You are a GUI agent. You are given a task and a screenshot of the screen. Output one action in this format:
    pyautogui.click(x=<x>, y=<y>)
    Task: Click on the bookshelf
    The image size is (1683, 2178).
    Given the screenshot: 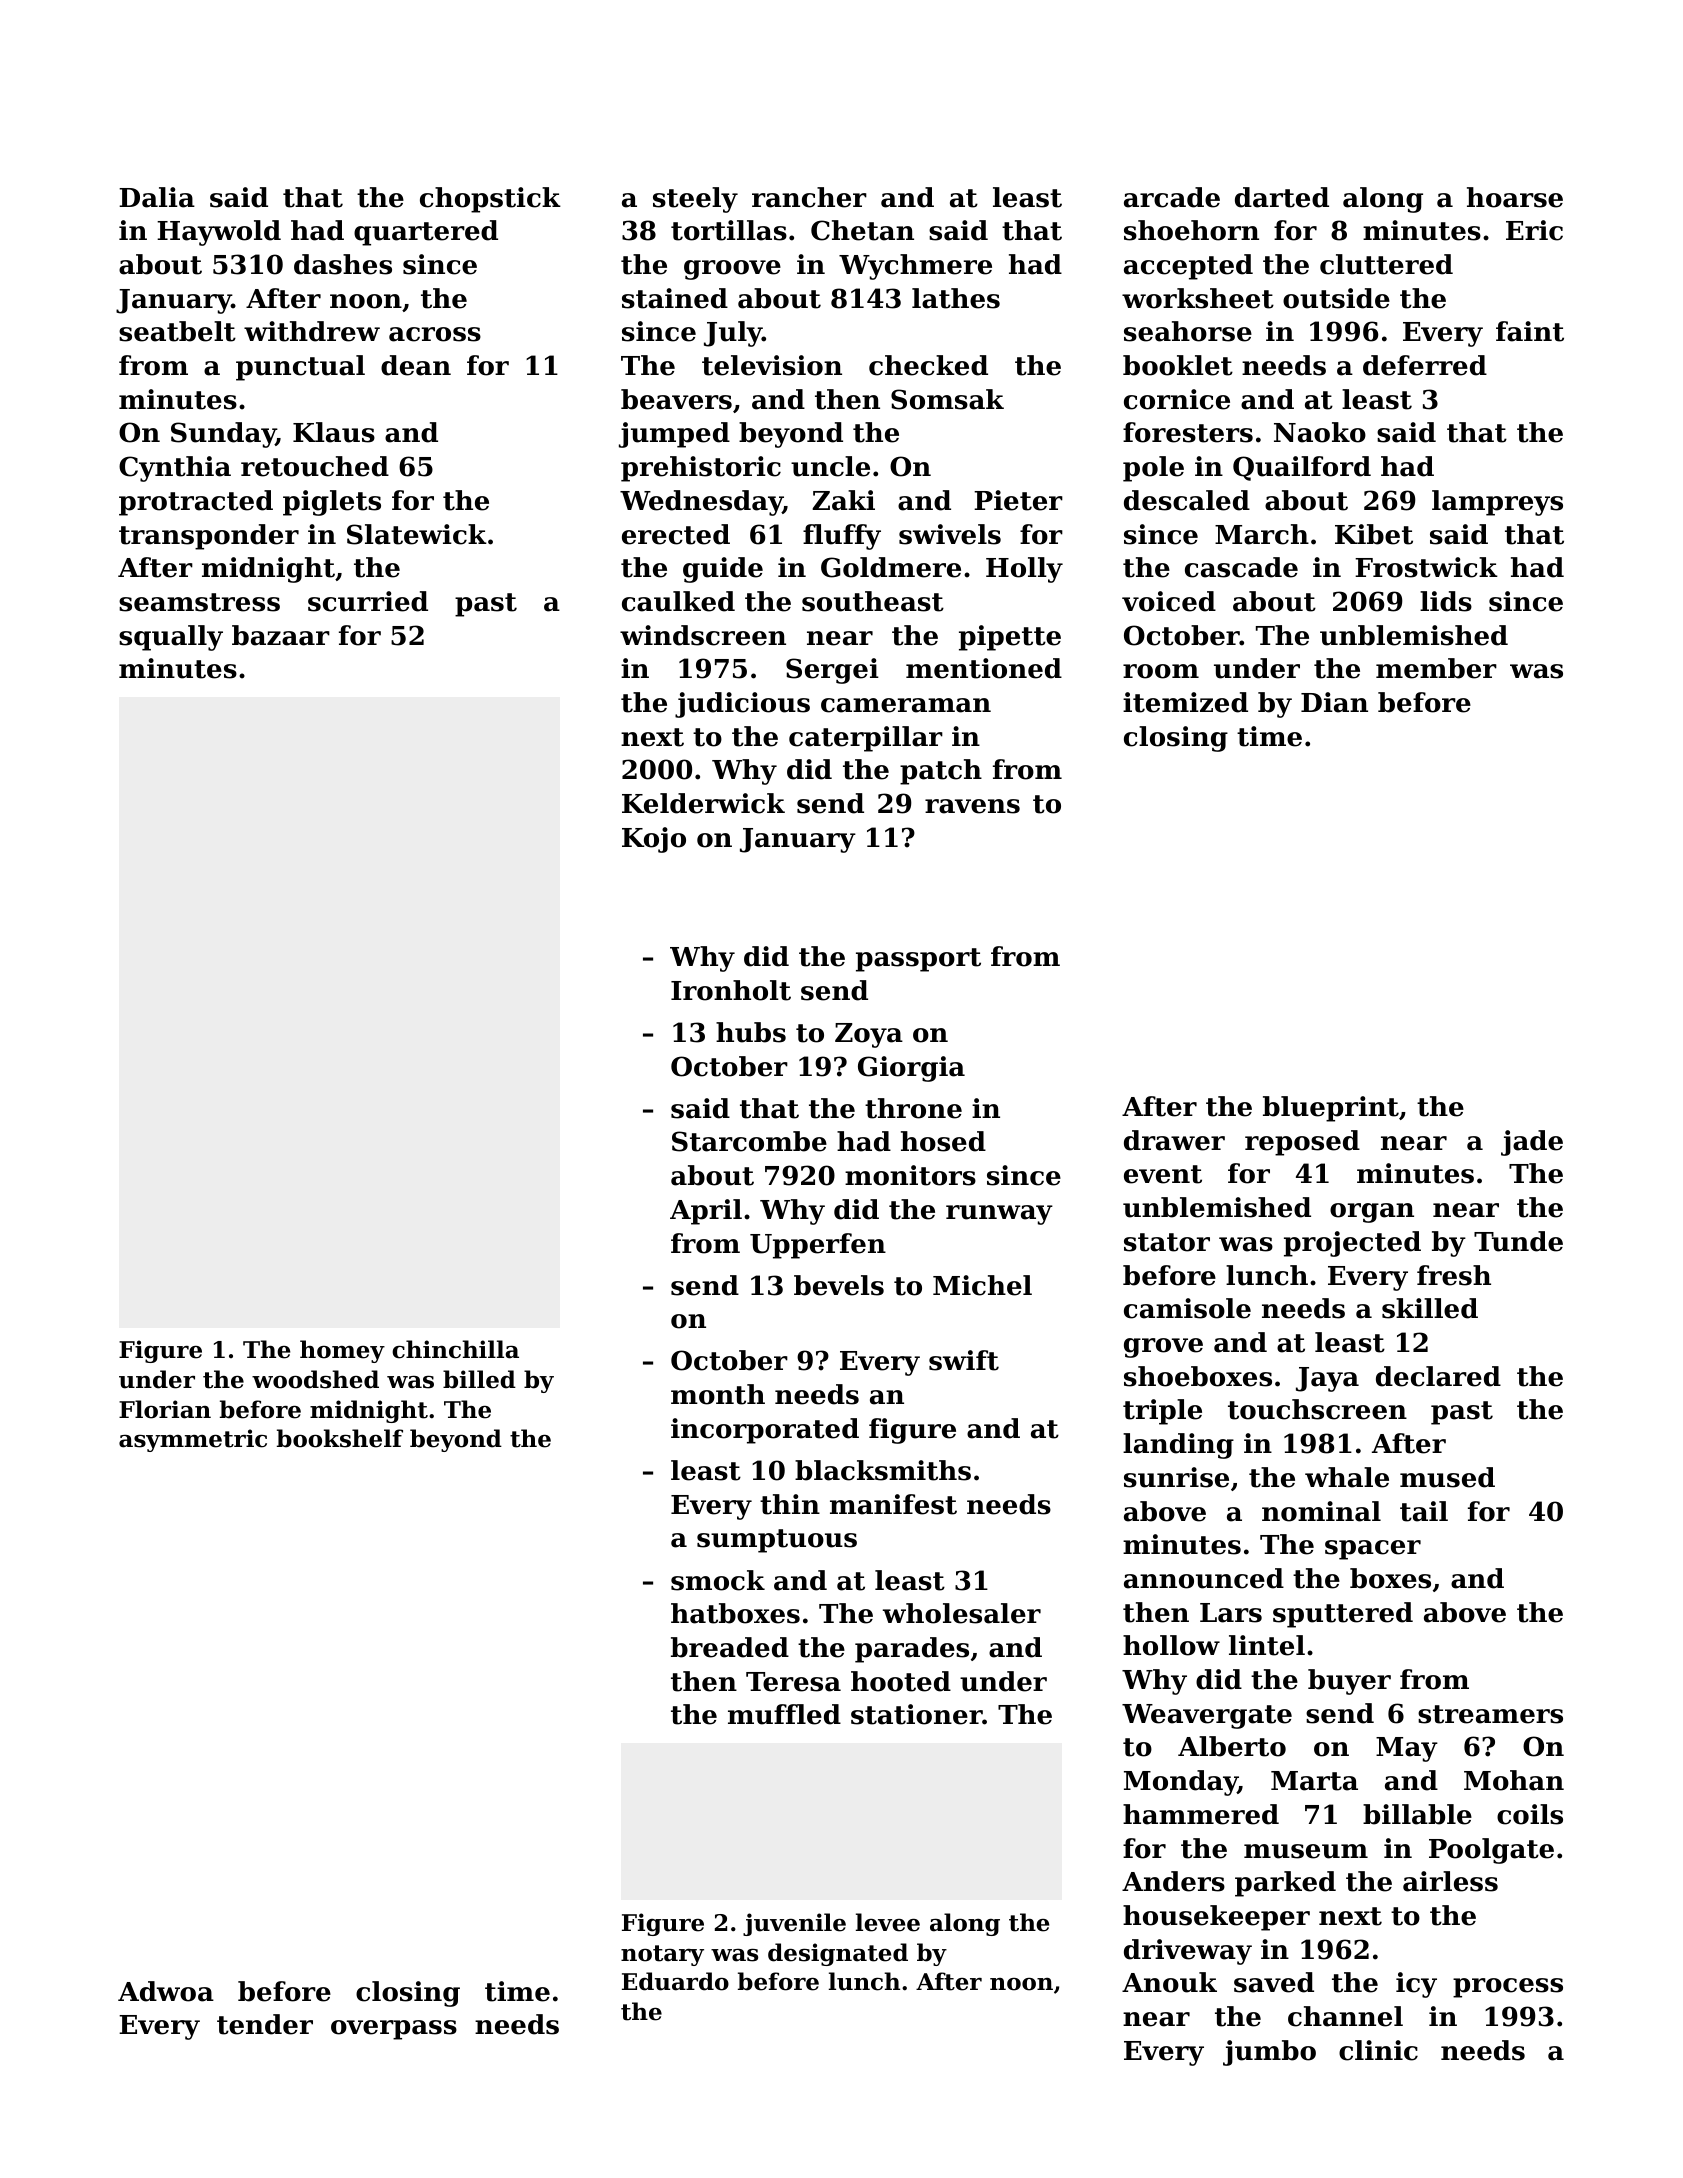 What is the action you would take?
    pyautogui.click(x=340, y=1438)
